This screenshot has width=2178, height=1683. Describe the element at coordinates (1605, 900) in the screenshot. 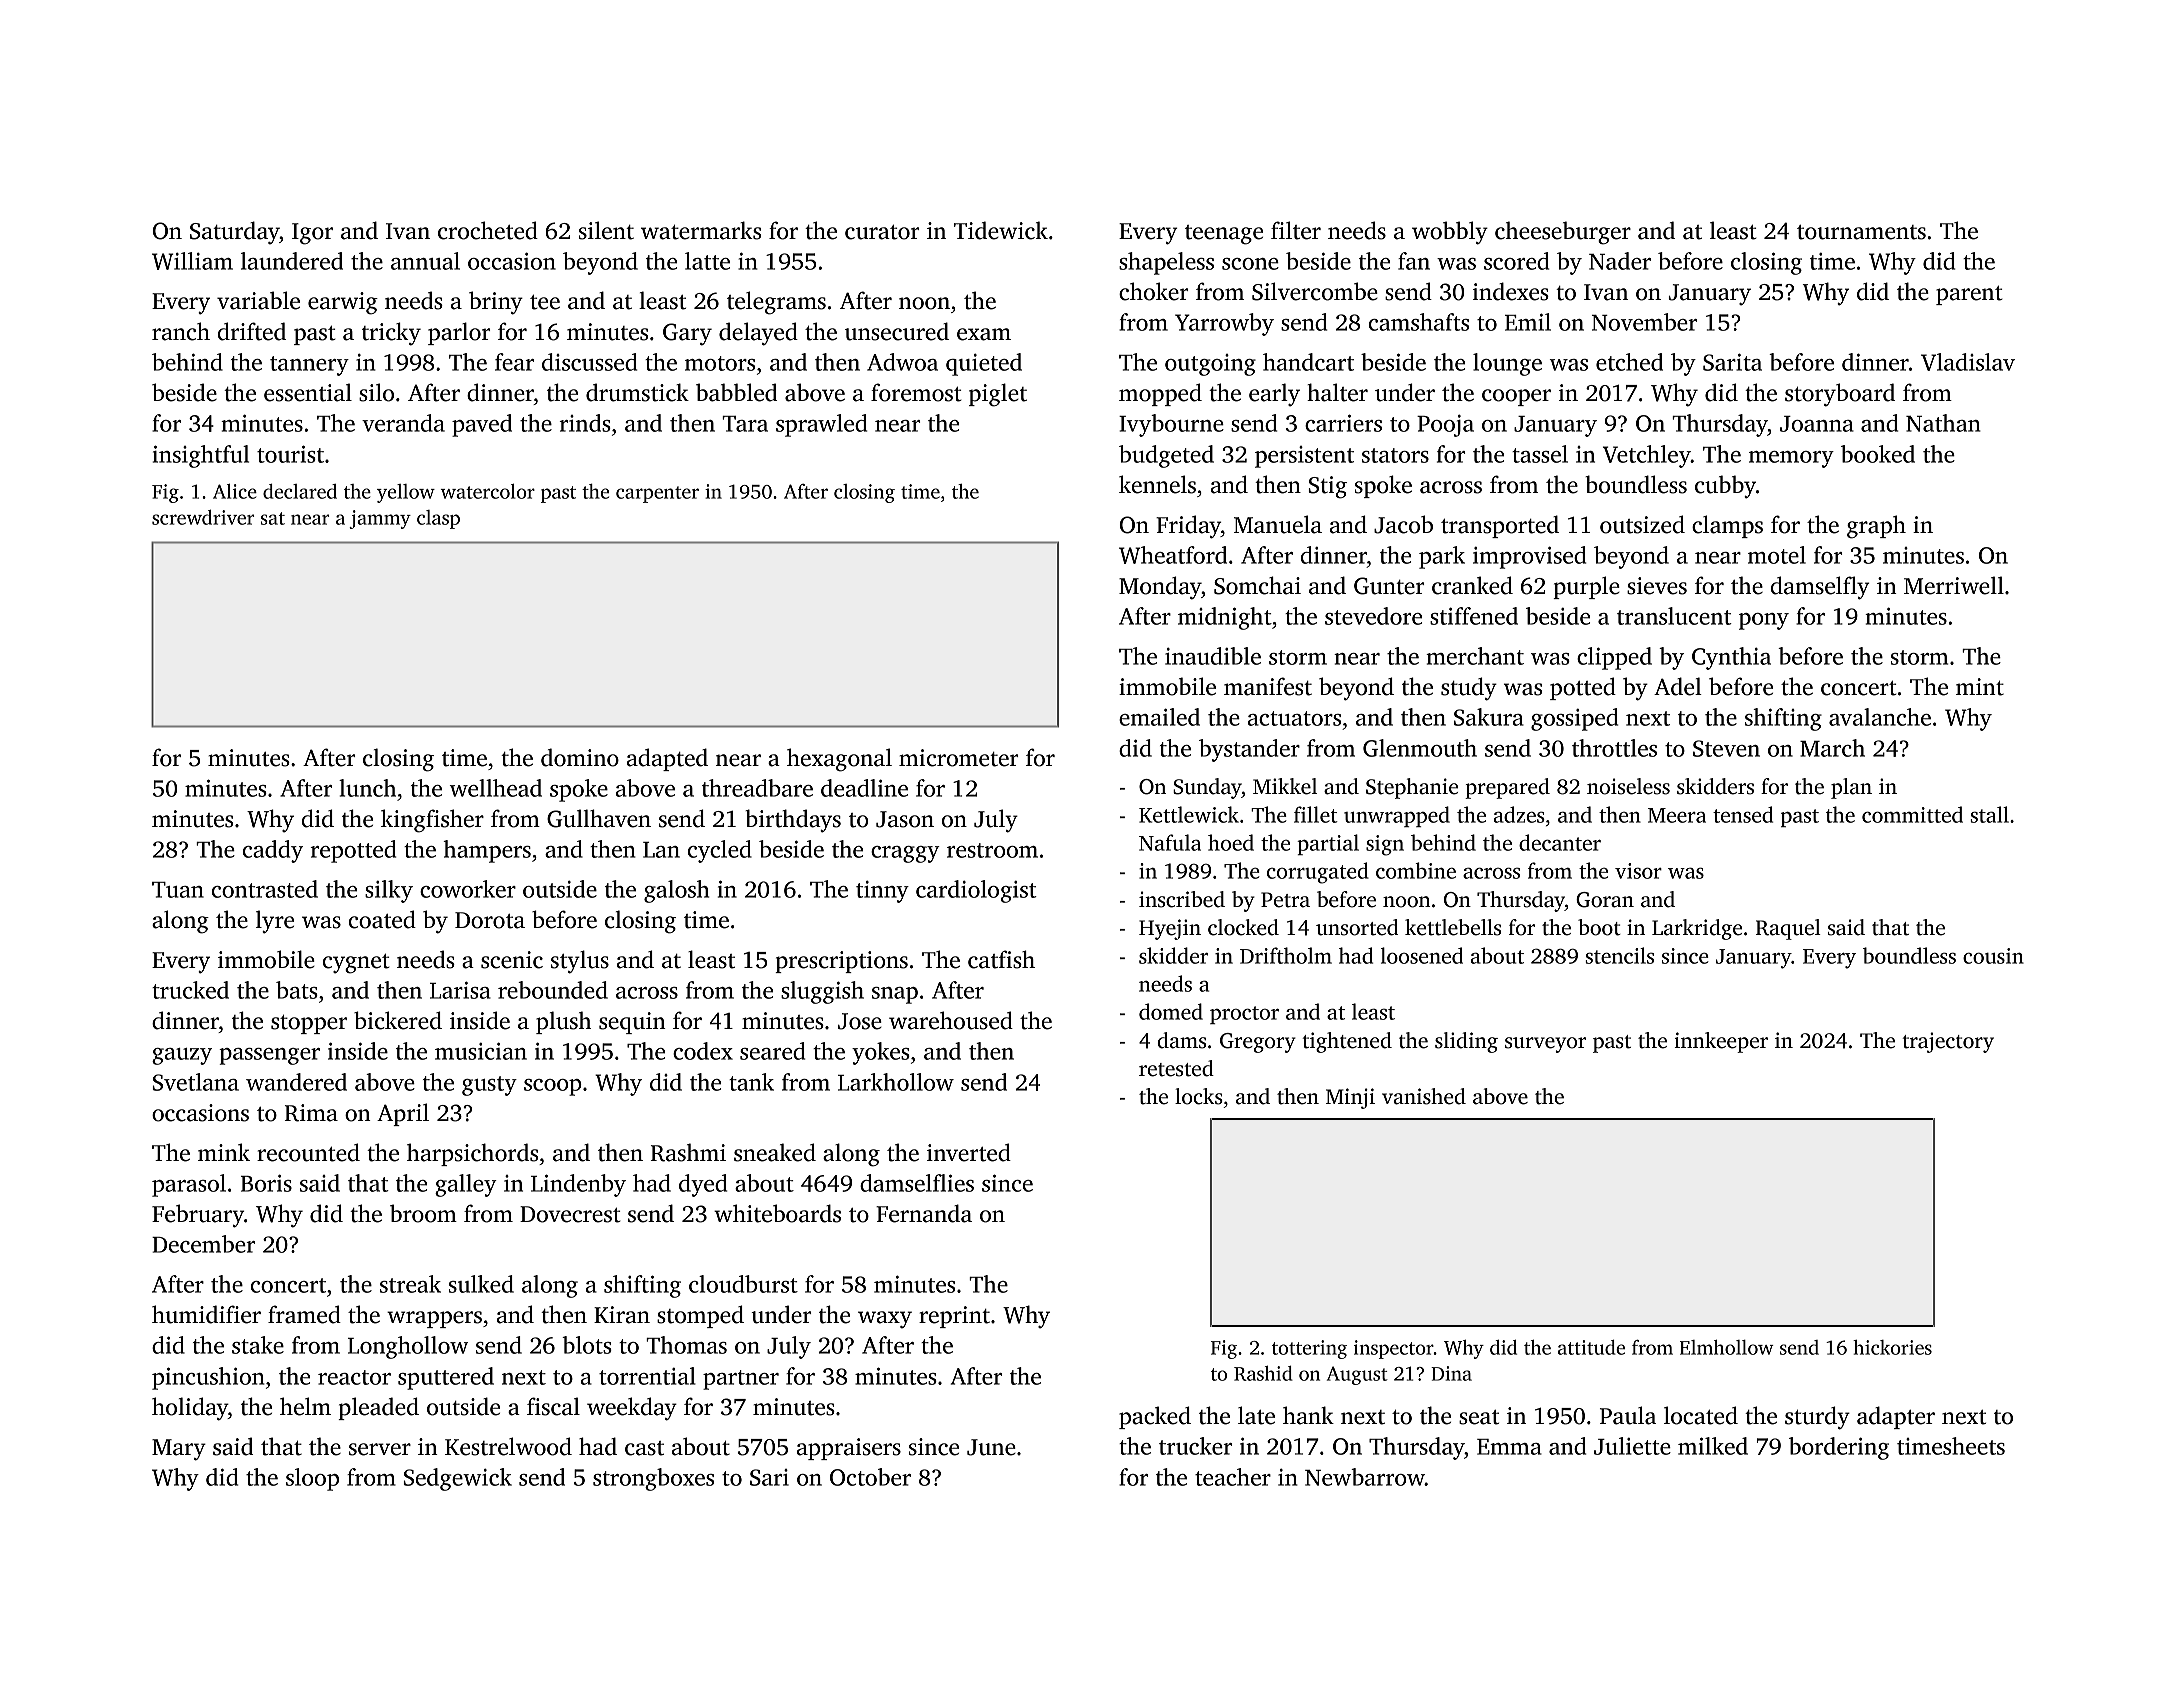

I see `Goran` at that location.
